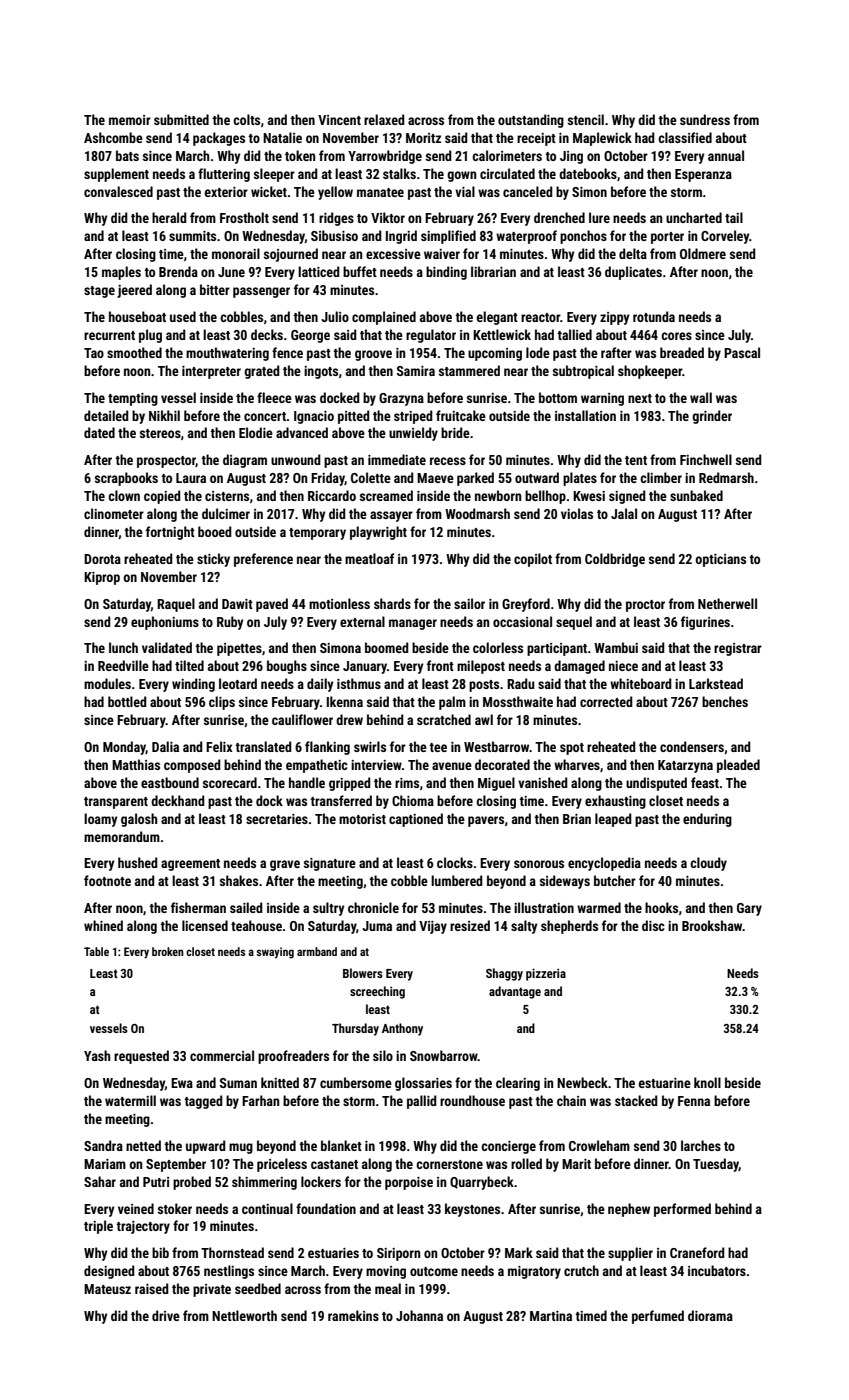 This screenshot has height=1400, width=849. I want to click on Pascal, so click(742, 352).
